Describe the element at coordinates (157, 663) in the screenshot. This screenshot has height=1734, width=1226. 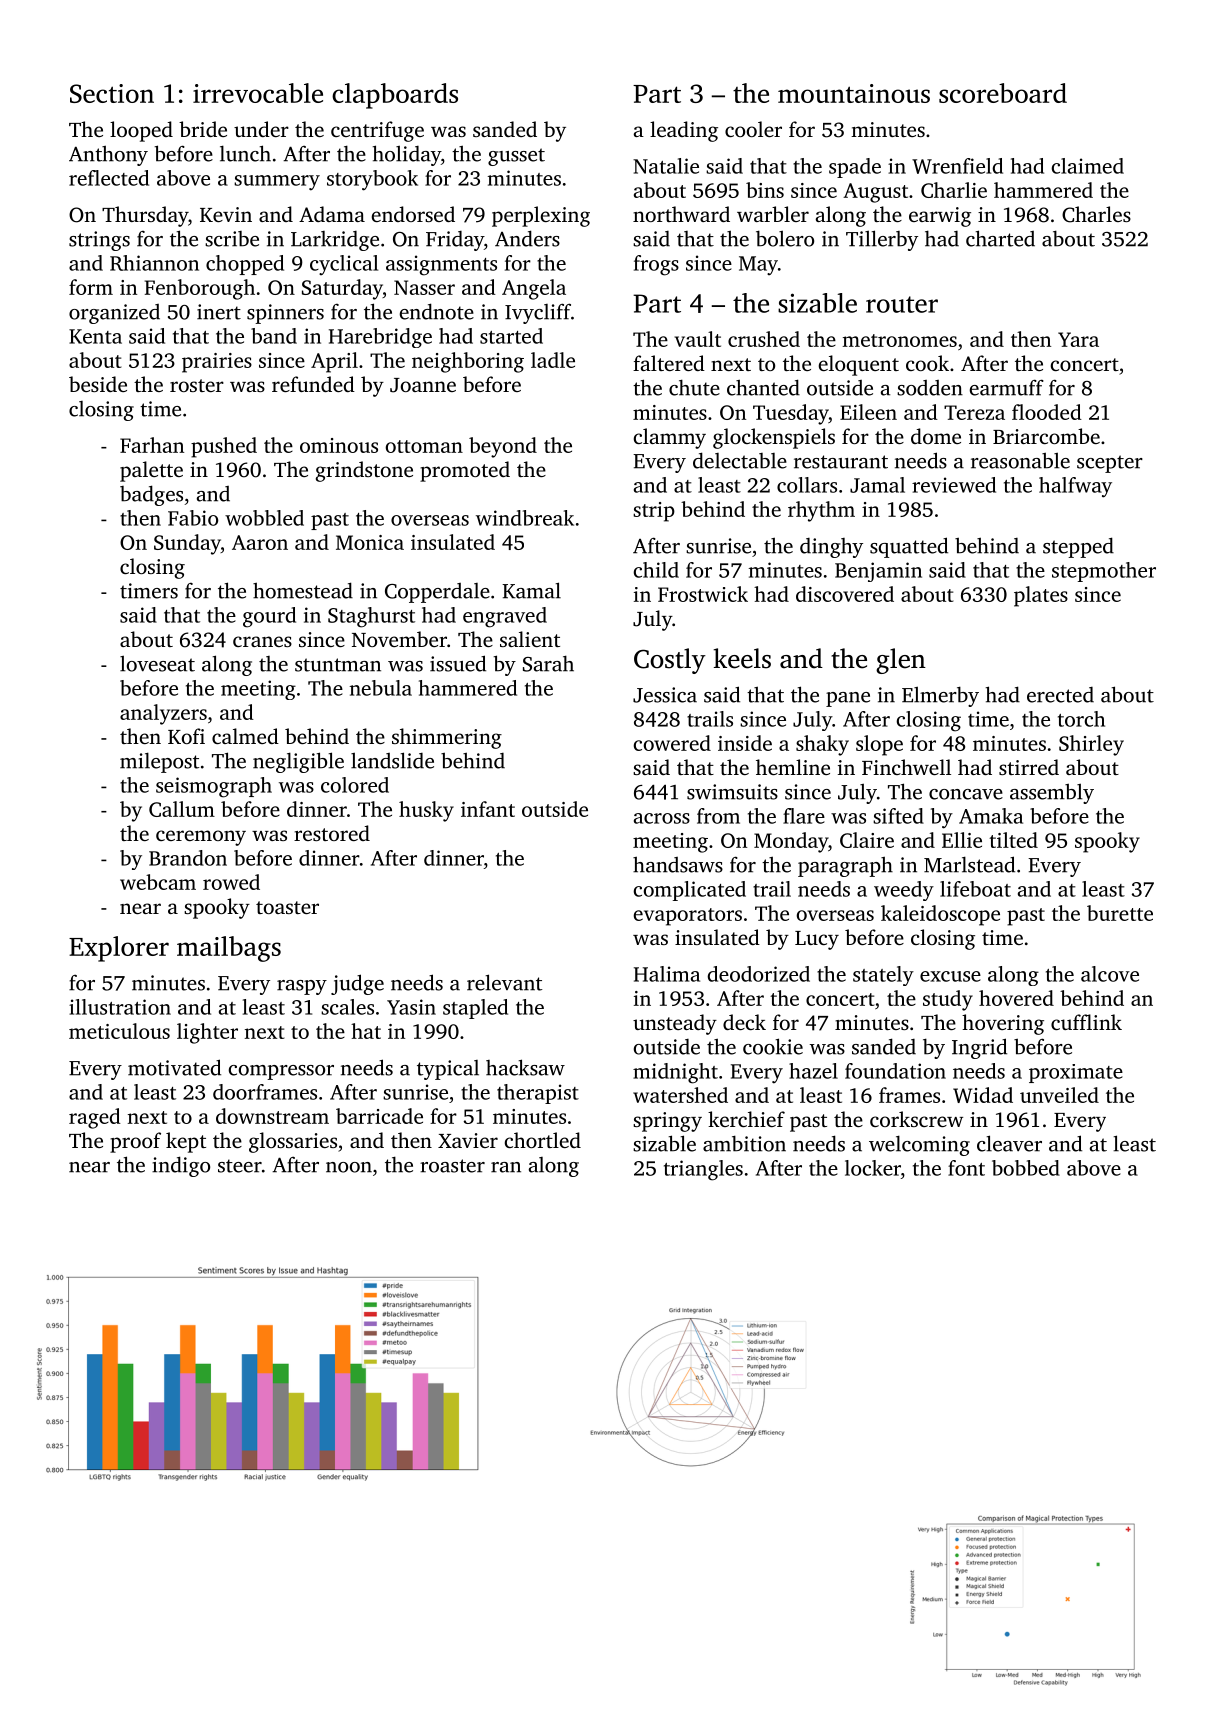
I see `loveseat` at that location.
